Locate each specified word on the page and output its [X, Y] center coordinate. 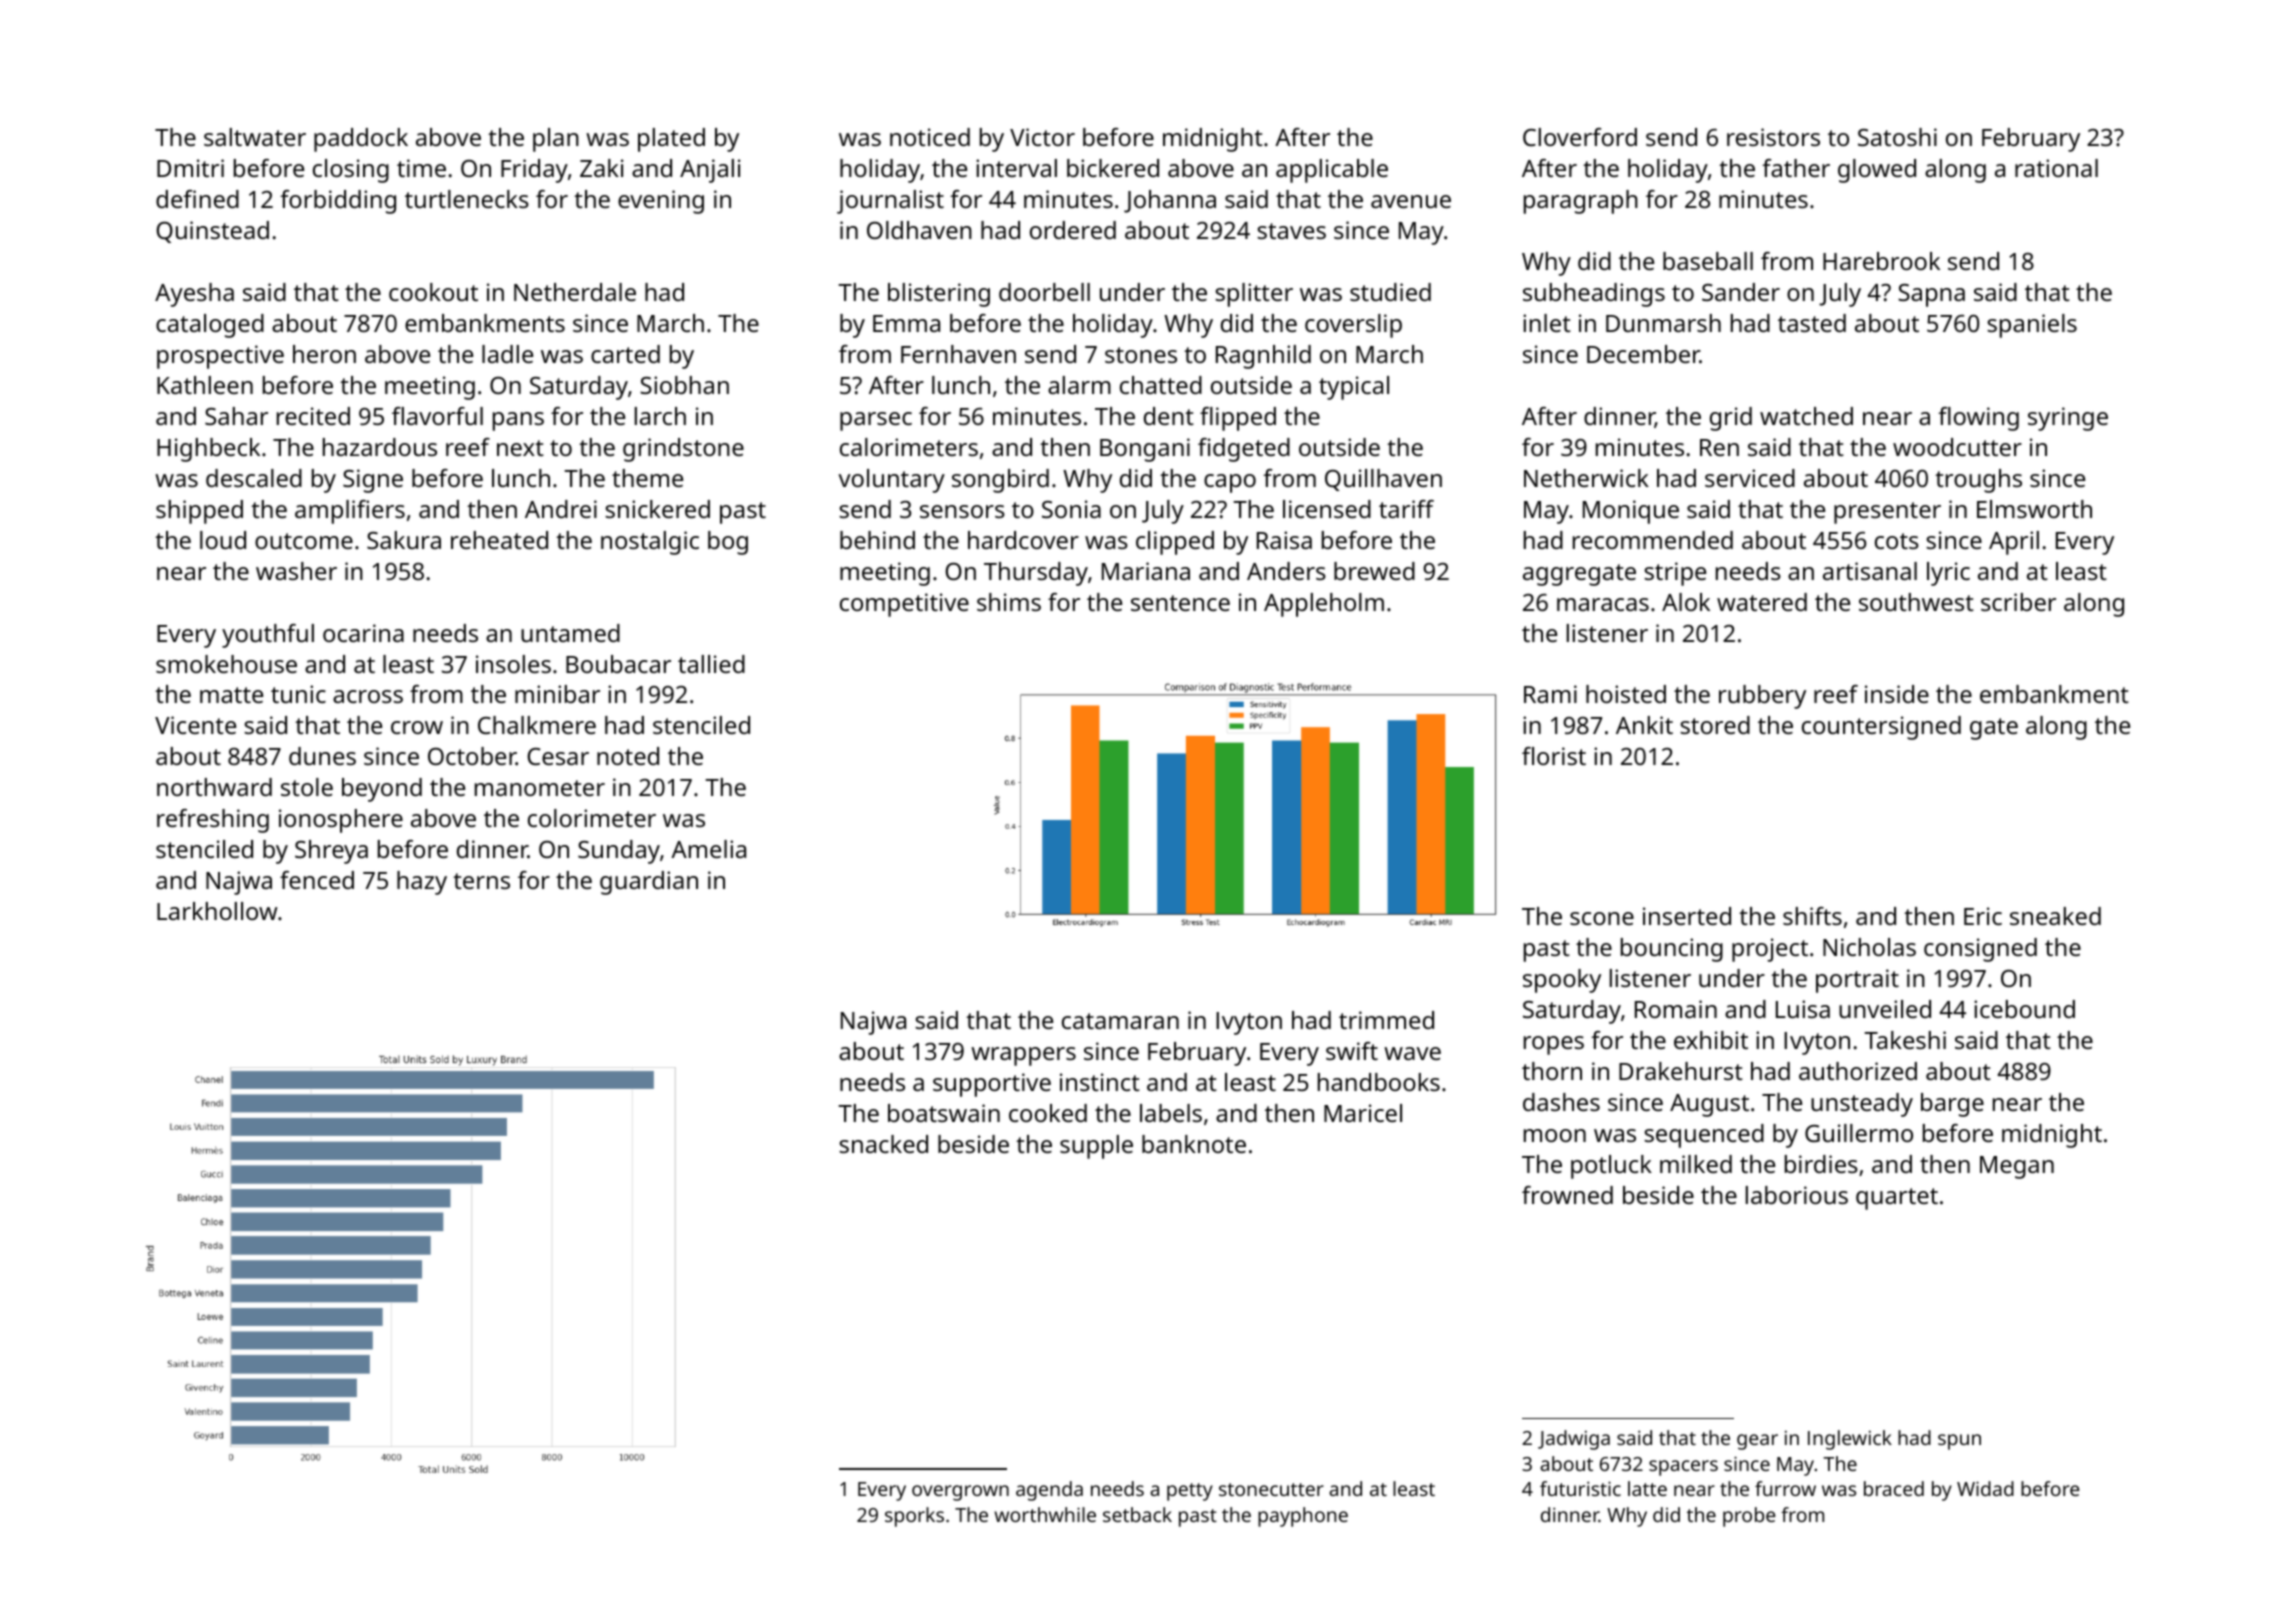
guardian [649, 883]
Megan [2017, 1167]
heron [324, 354]
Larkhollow [217, 911]
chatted [1161, 385]
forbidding [338, 202]
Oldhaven [919, 230]
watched [1806, 416]
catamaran [1120, 1021]
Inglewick [1850, 1440]
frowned [1567, 1195]
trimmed [1386, 1020]
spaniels [2032, 326]
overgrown [960, 1493]
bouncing [1672, 950]
